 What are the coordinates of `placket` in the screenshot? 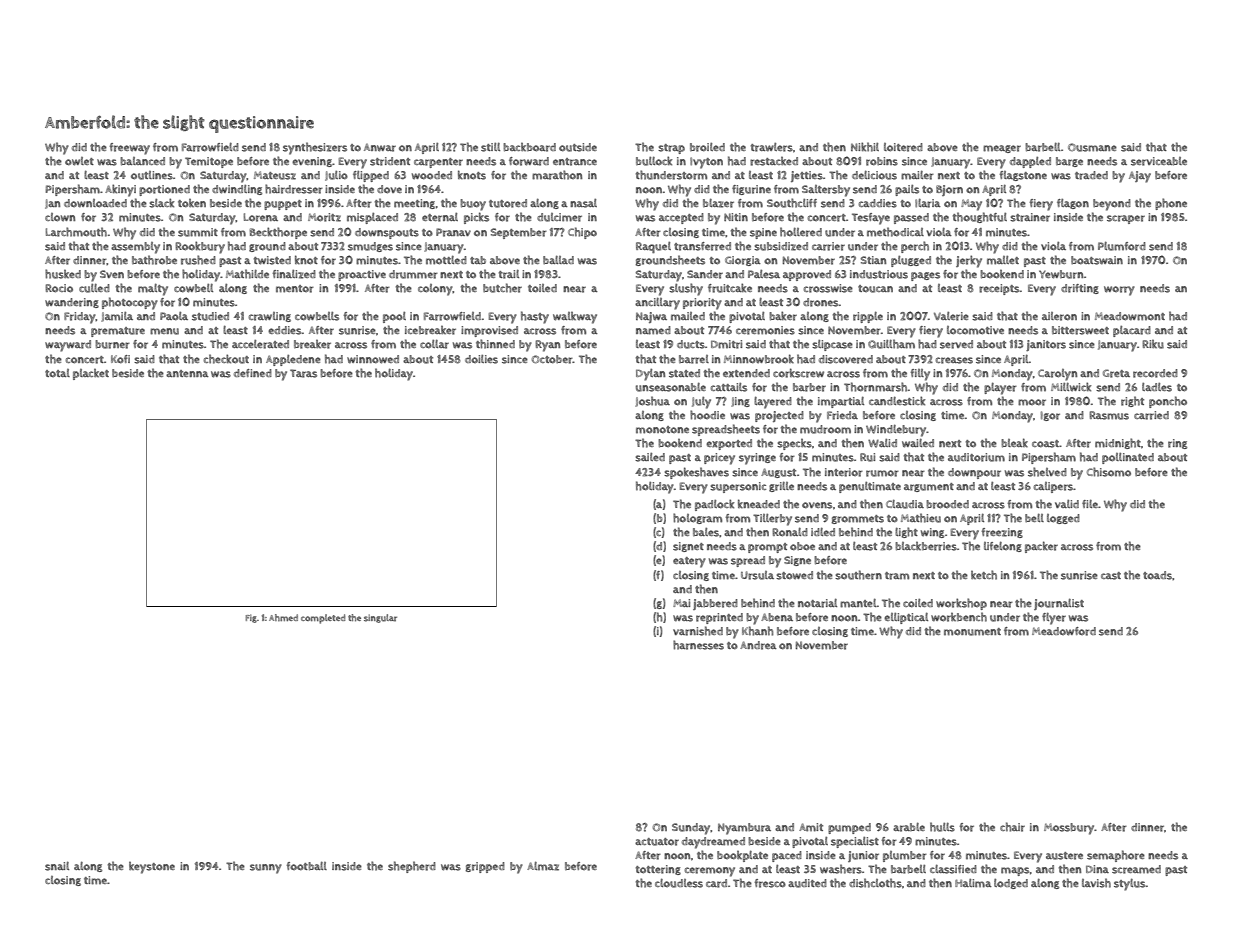 It's located at (91, 374).
